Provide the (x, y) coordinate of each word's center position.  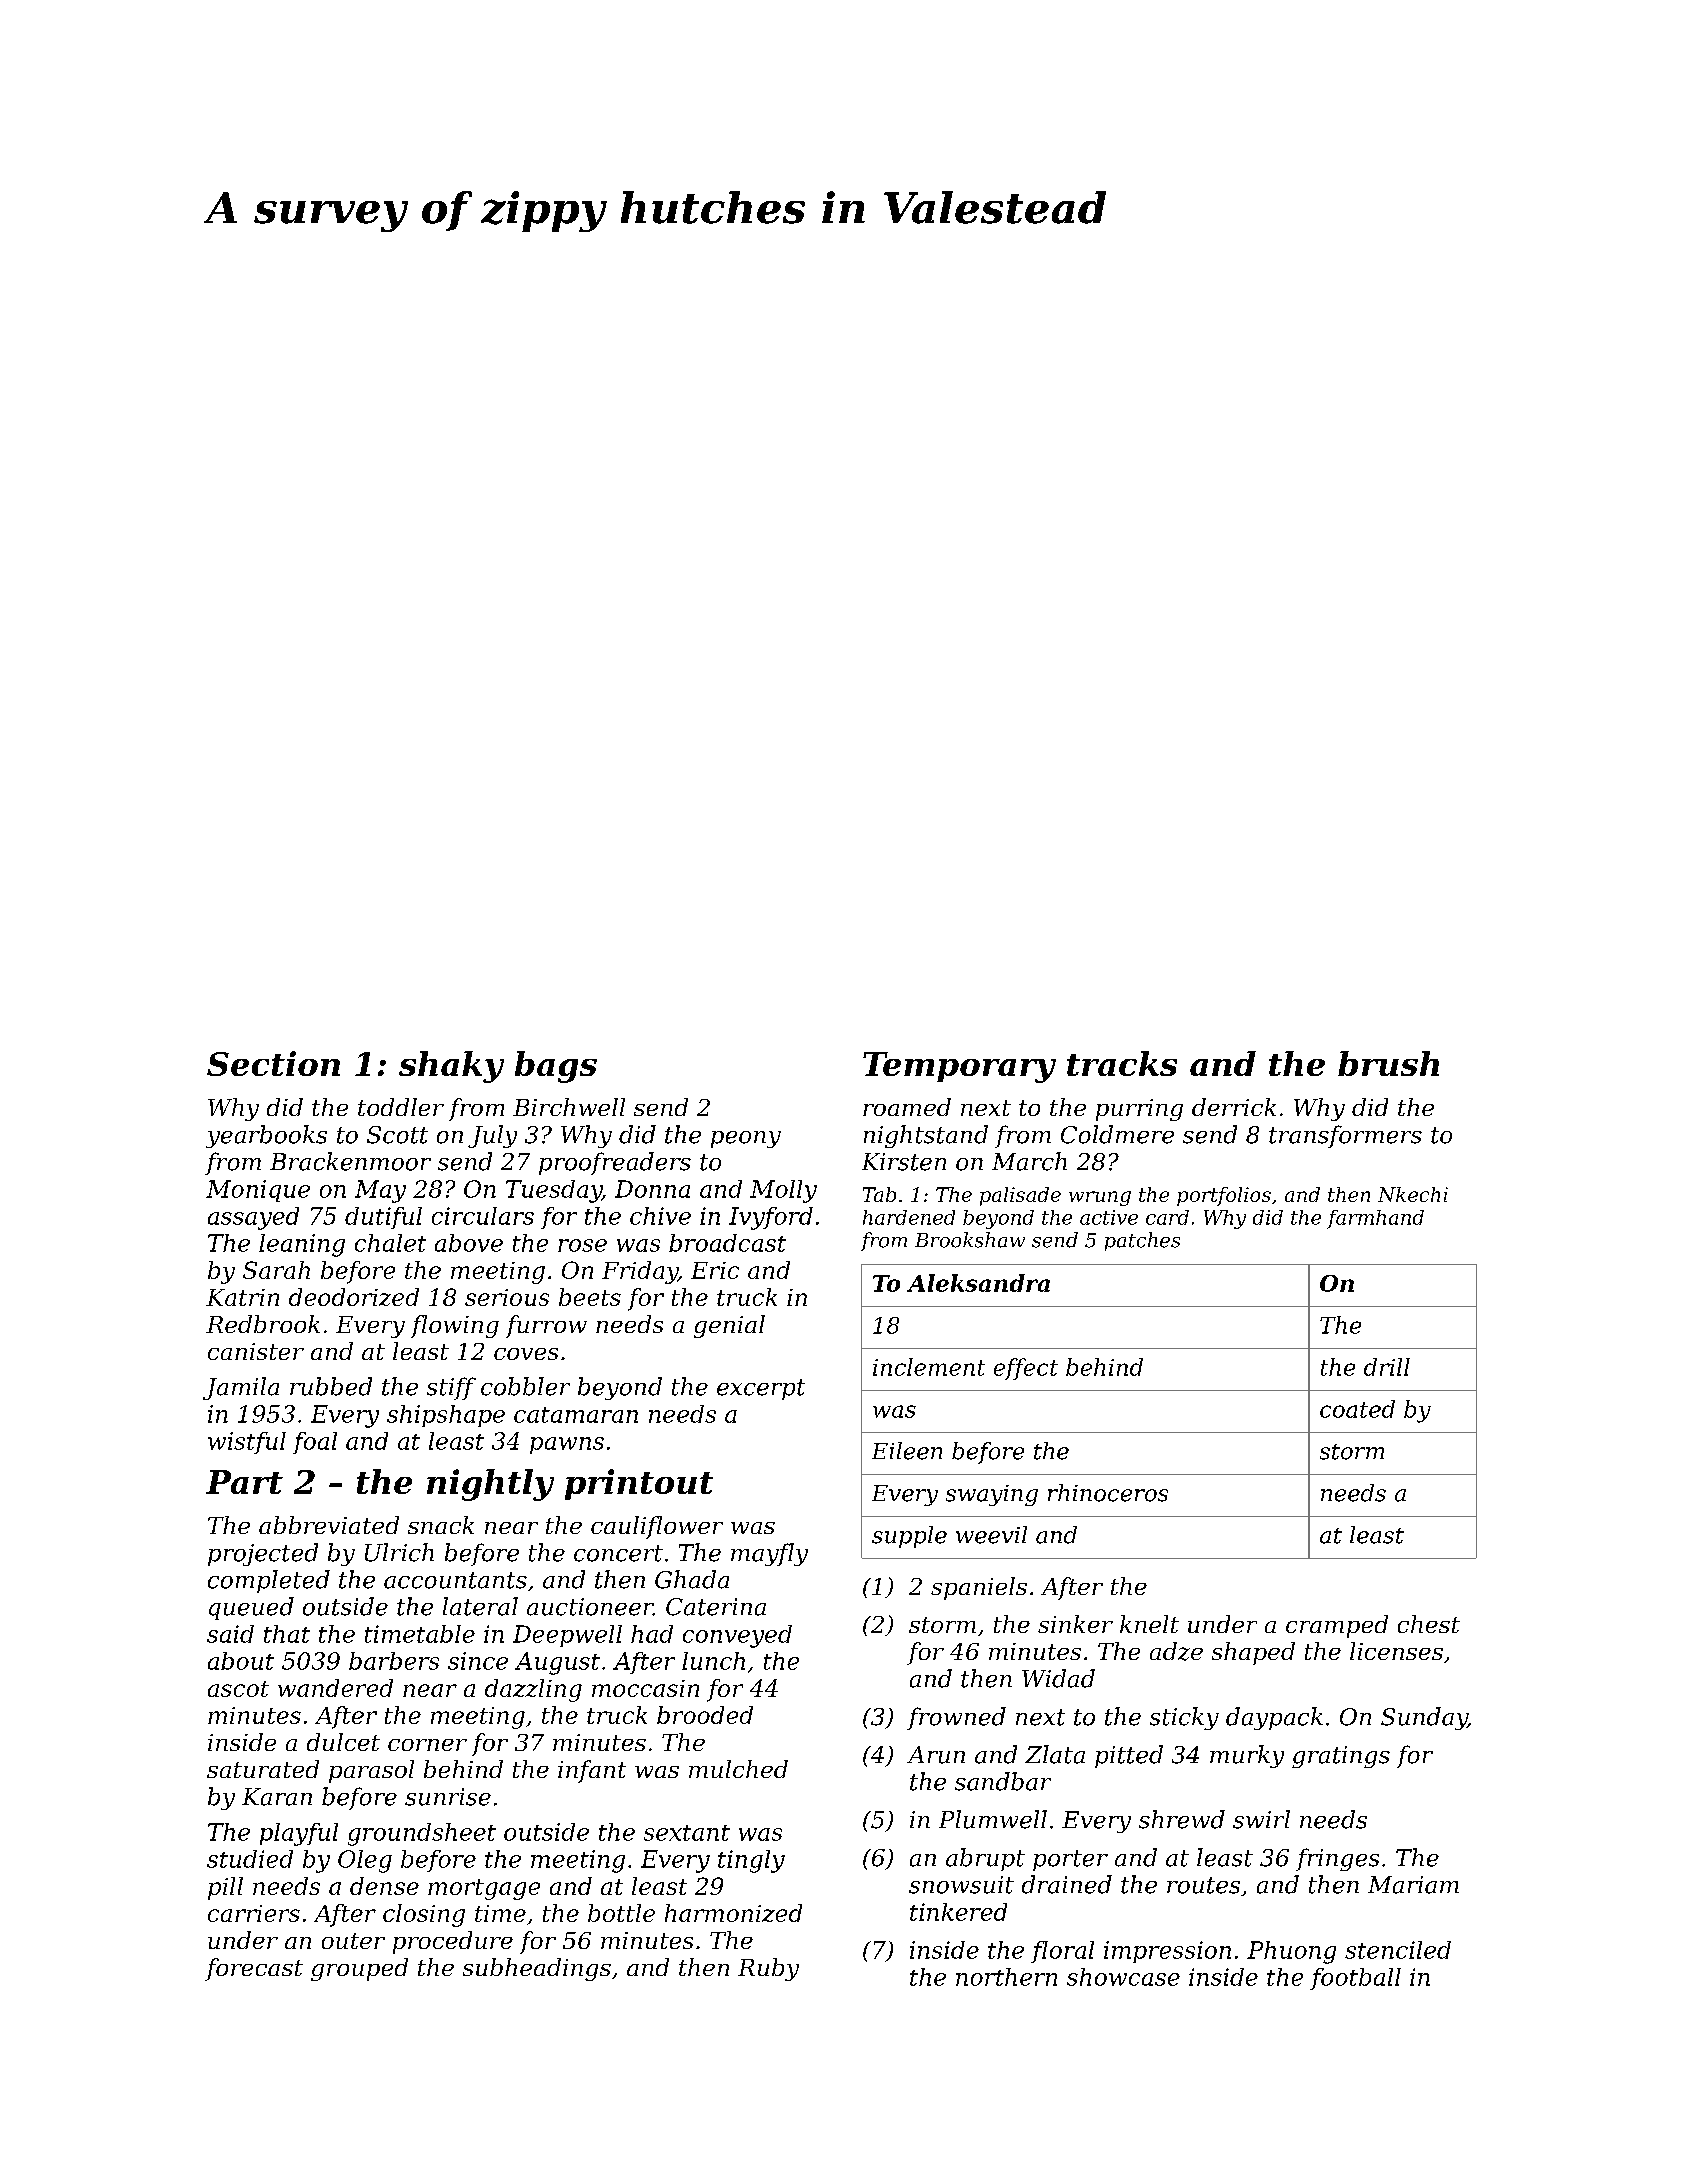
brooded (705, 1715)
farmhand (1375, 1219)
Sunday (1424, 1718)
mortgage (484, 1889)
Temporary (959, 1067)
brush (1388, 1063)
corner (427, 1745)
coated (1357, 1409)
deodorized (354, 1297)
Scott (397, 1135)
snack (441, 1525)
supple (909, 1537)
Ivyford (771, 1218)
